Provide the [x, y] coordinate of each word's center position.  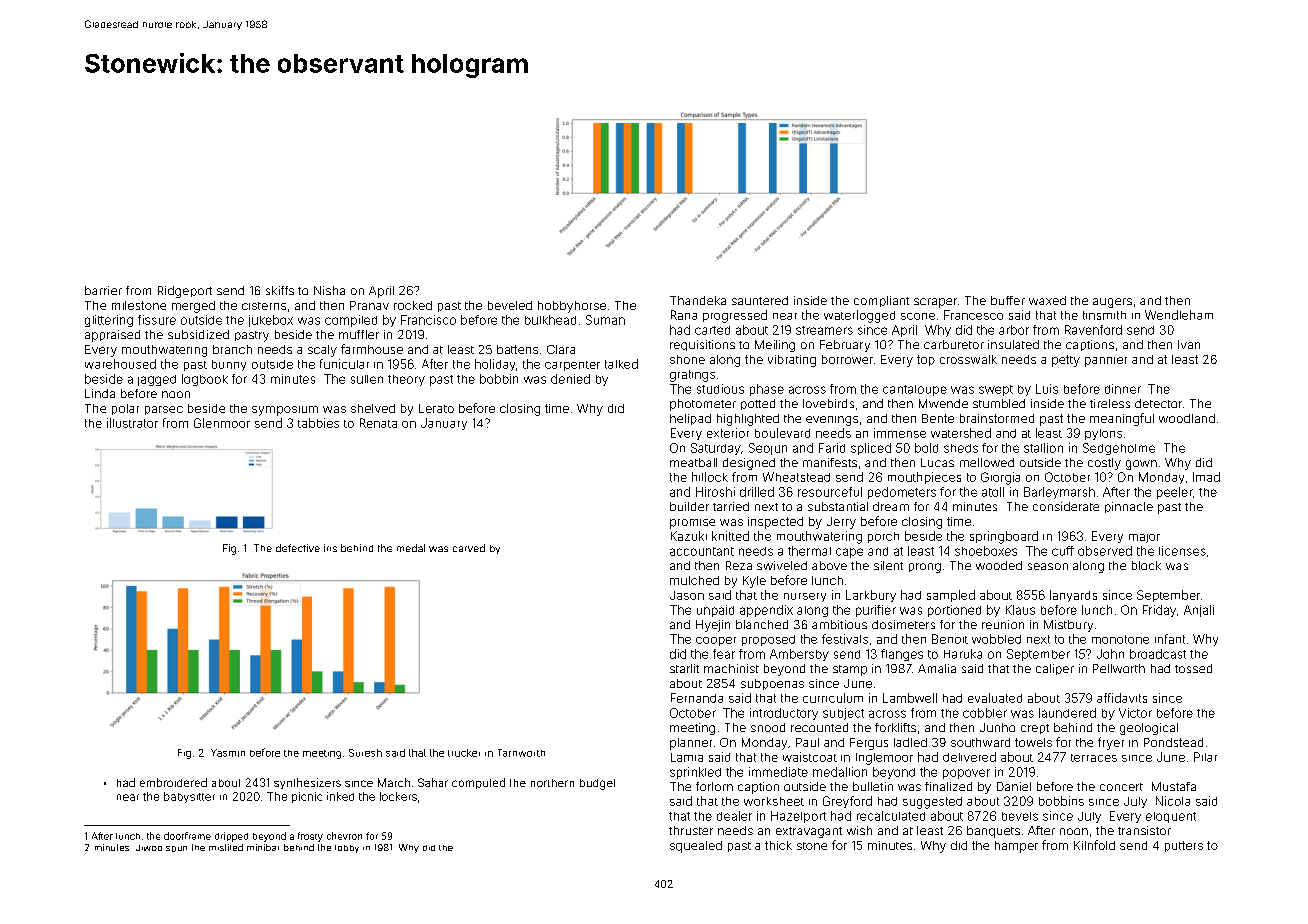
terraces [1094, 758]
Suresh [365, 753]
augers [1112, 303]
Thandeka [698, 300]
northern [552, 783]
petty [1066, 361]
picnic [307, 797]
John [1110, 654]
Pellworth [1119, 668]
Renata [378, 423]
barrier [103, 290]
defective [298, 548]
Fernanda [697, 698]
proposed [768, 640]
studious [720, 389]
